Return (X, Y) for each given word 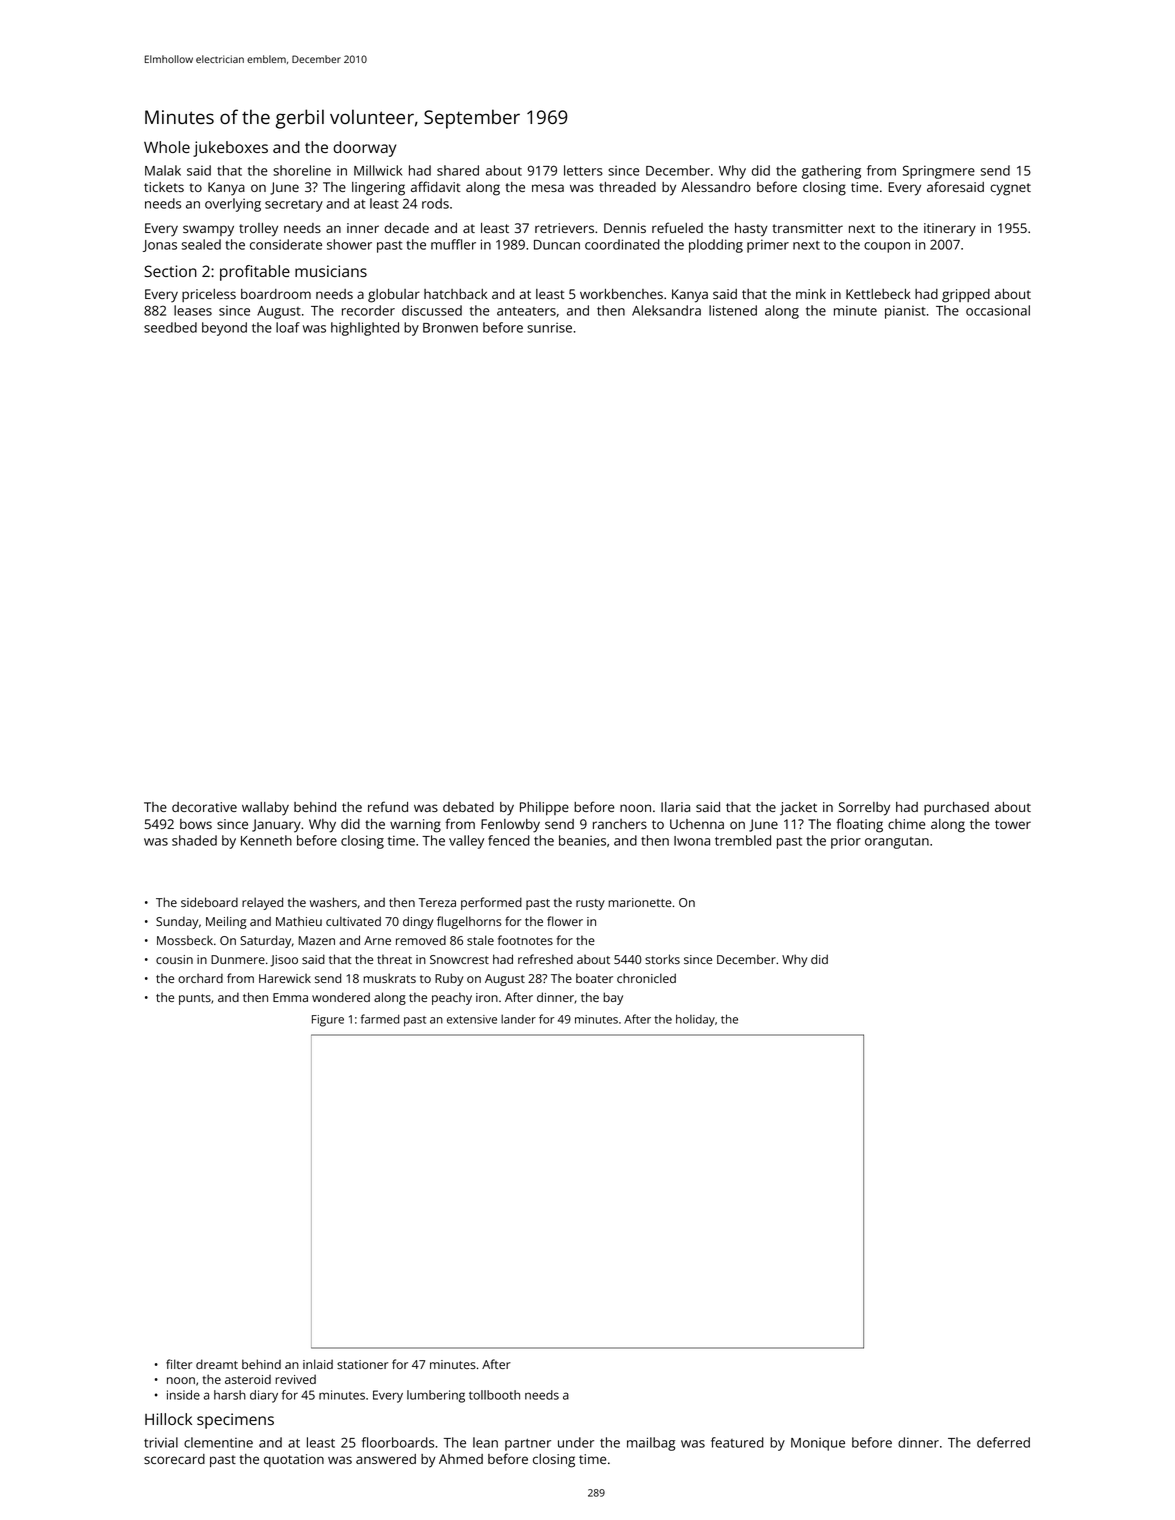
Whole (167, 147)
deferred (1003, 1442)
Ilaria (675, 807)
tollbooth (494, 1395)
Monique (818, 1444)
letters (583, 170)
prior (846, 842)
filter (179, 1364)
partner (528, 1445)
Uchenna (697, 824)
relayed (262, 903)
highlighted (365, 329)
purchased (956, 808)
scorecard (174, 1459)
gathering (831, 172)
